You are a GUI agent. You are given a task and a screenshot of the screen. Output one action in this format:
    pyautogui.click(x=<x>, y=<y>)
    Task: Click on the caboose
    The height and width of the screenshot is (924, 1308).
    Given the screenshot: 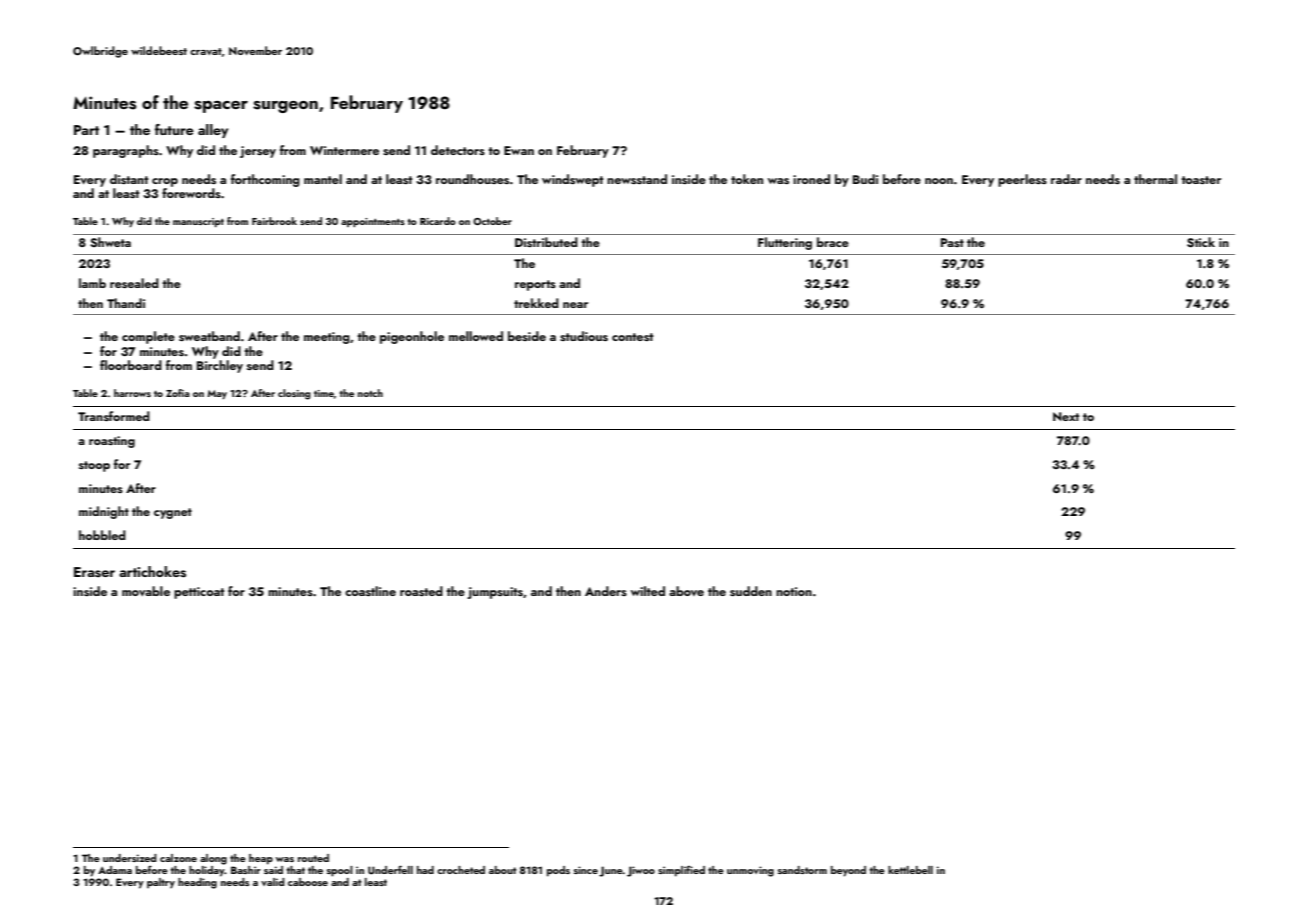 What is the action you would take?
    pyautogui.click(x=308, y=882)
